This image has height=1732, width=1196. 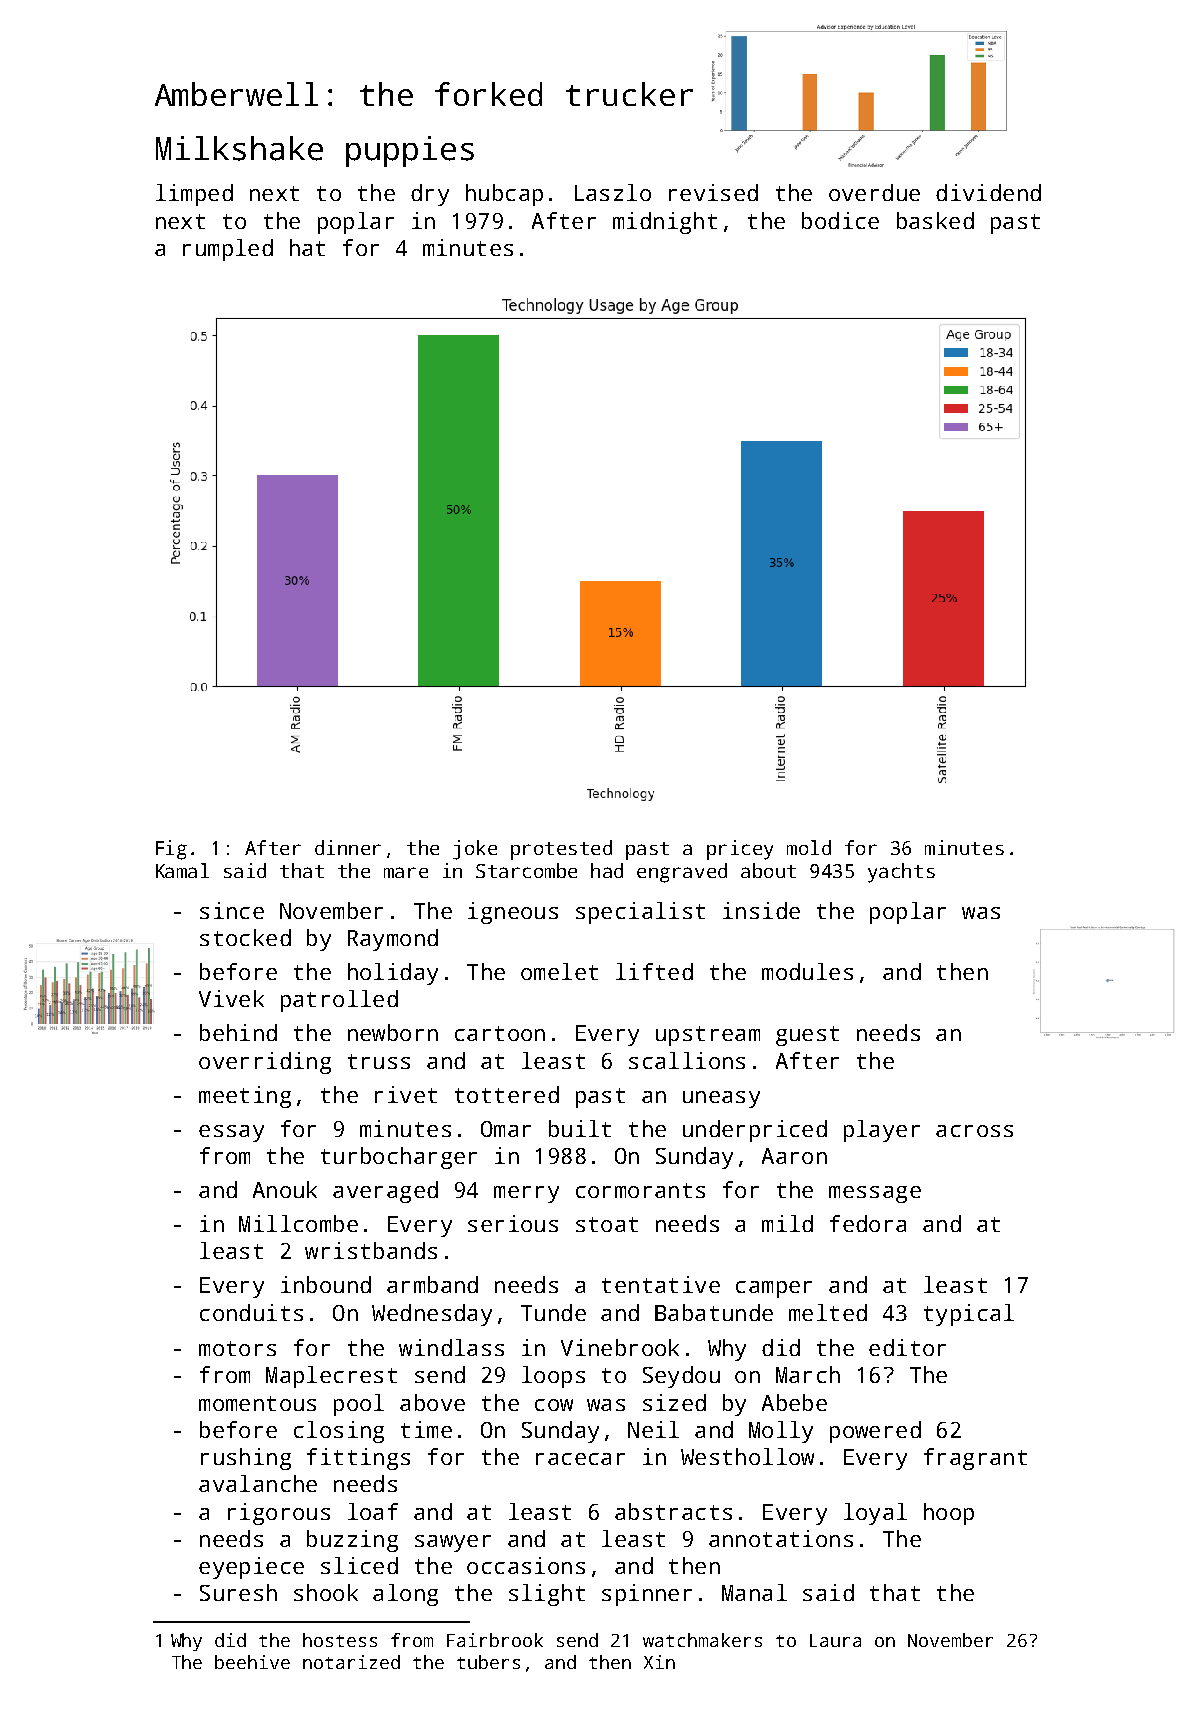 I want to click on stocked, so click(x=245, y=937).
